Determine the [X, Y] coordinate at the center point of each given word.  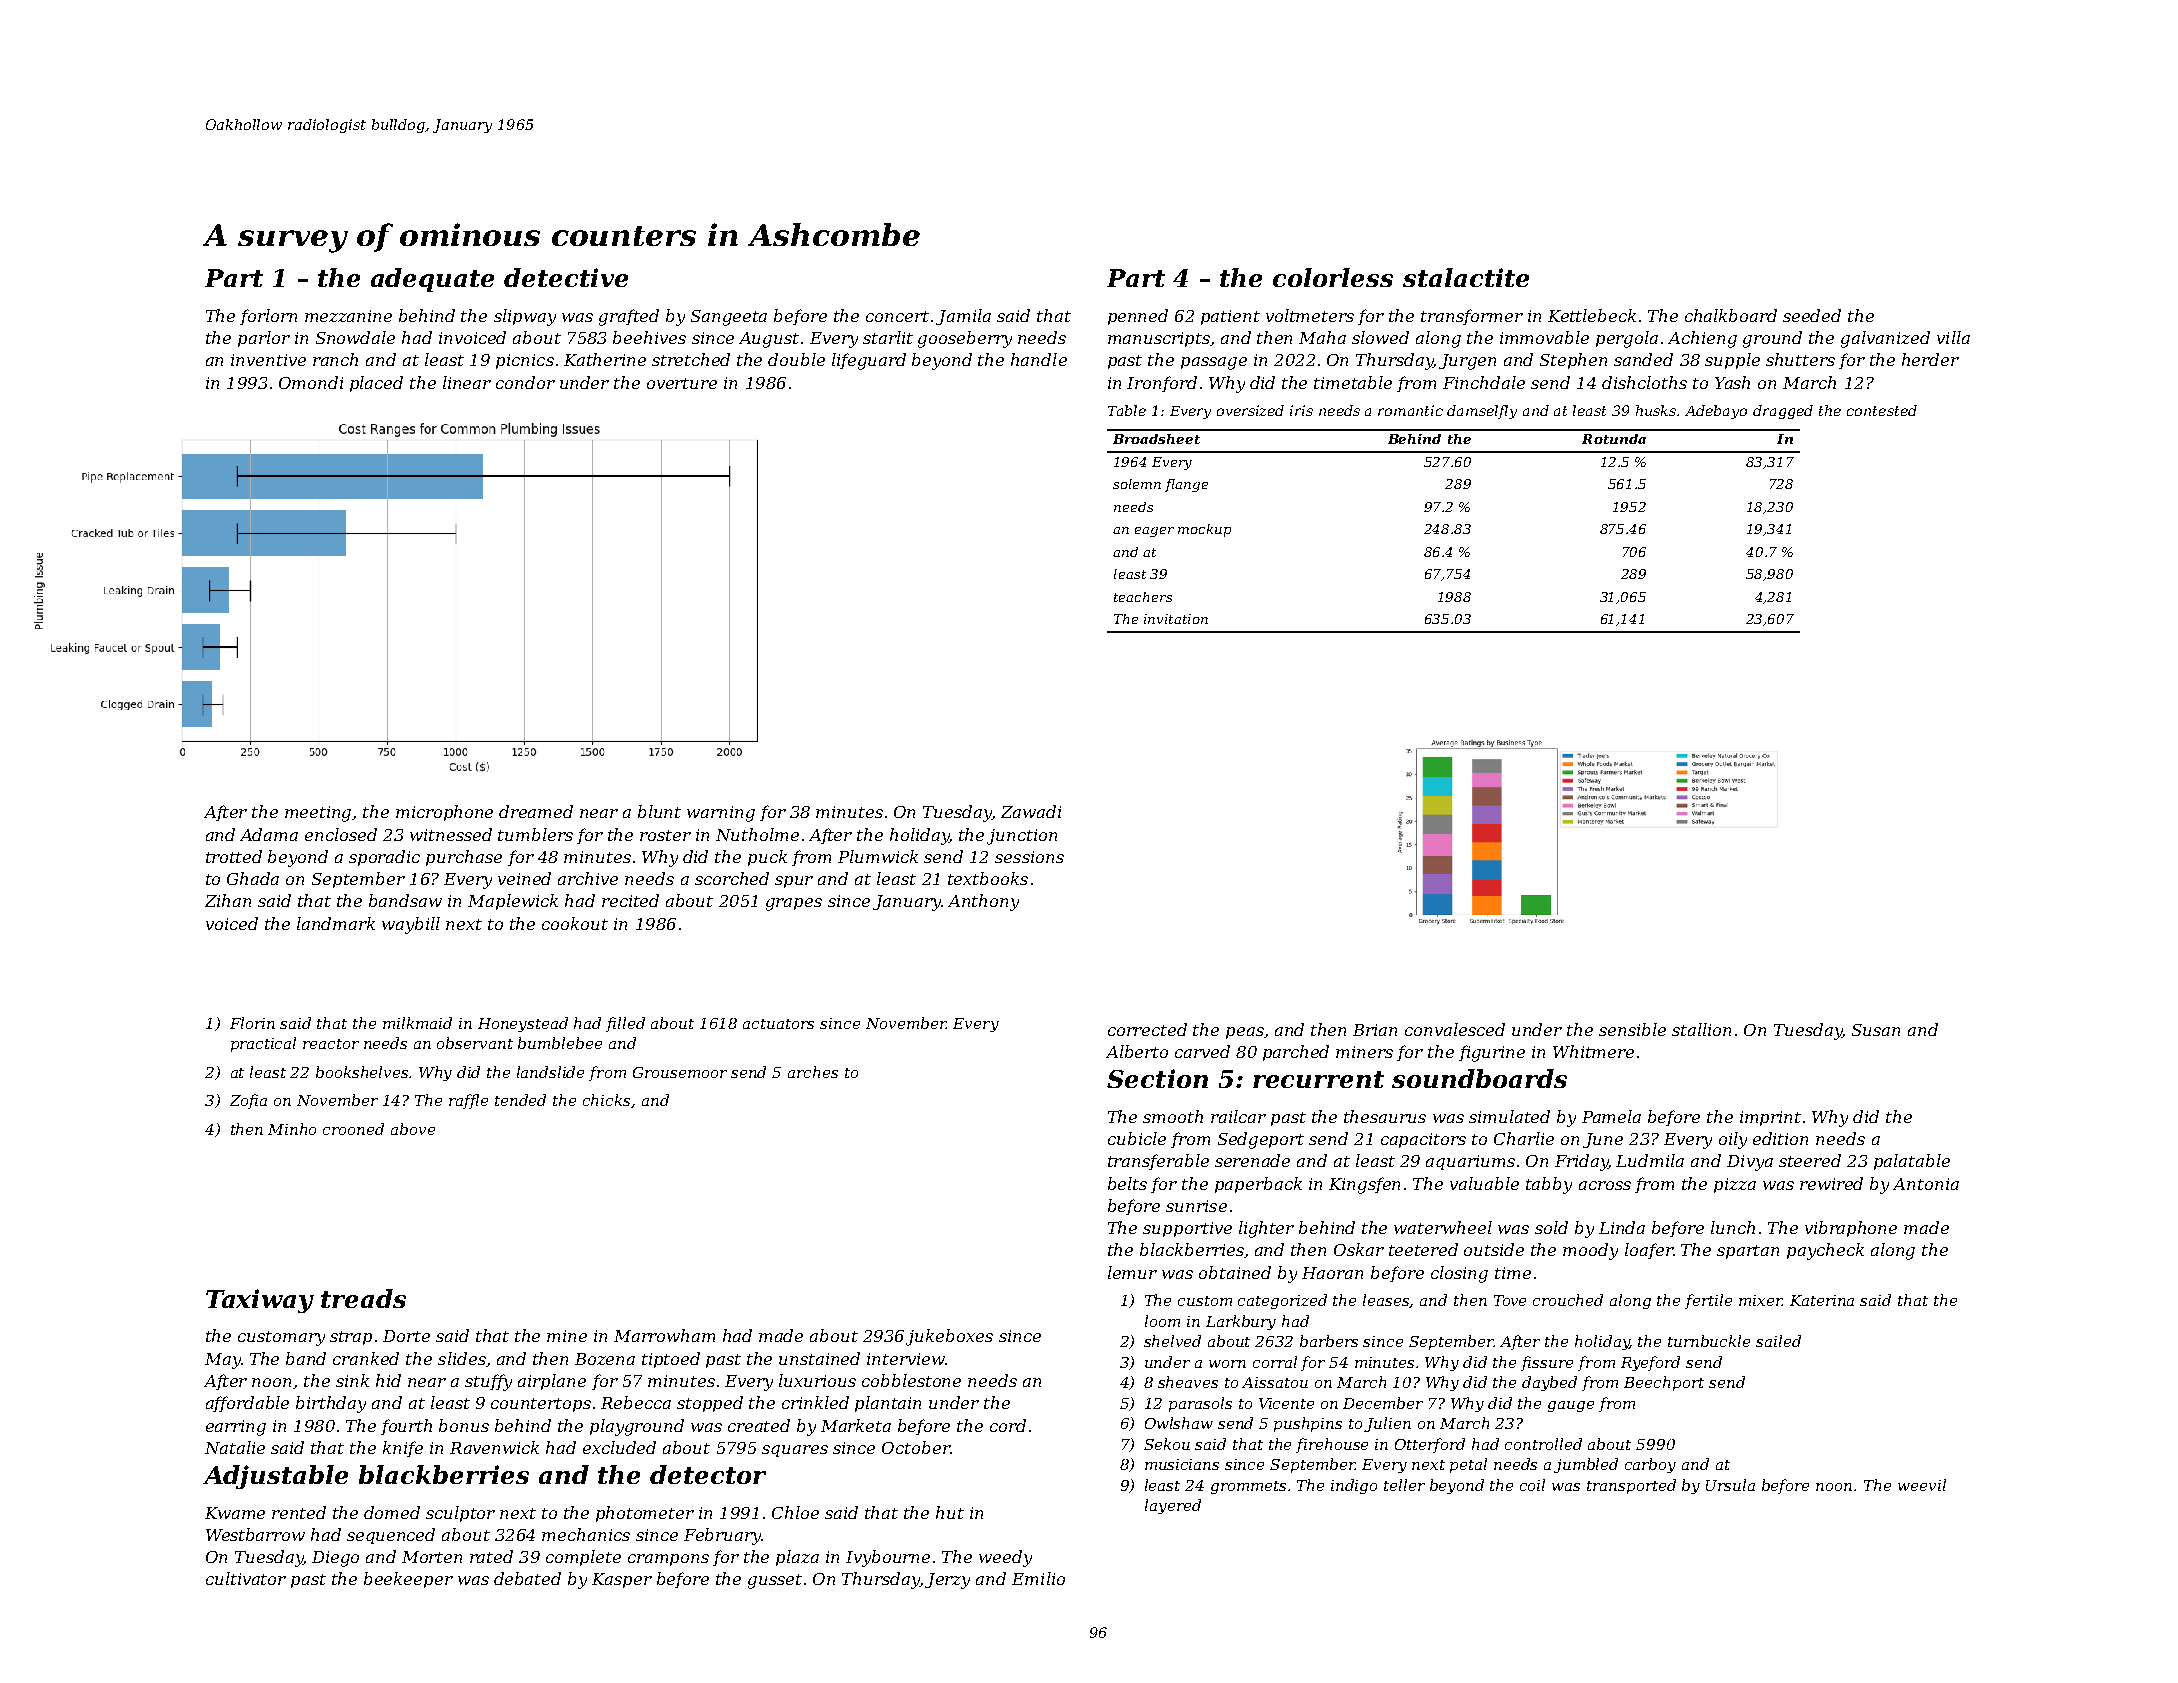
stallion [1701, 1029]
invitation [1176, 619]
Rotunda [1614, 439]
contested [1882, 410]
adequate [432, 280]
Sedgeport [1261, 1140]
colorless [1333, 277]
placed [376, 384]
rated [491, 1556]
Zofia [248, 1101]
